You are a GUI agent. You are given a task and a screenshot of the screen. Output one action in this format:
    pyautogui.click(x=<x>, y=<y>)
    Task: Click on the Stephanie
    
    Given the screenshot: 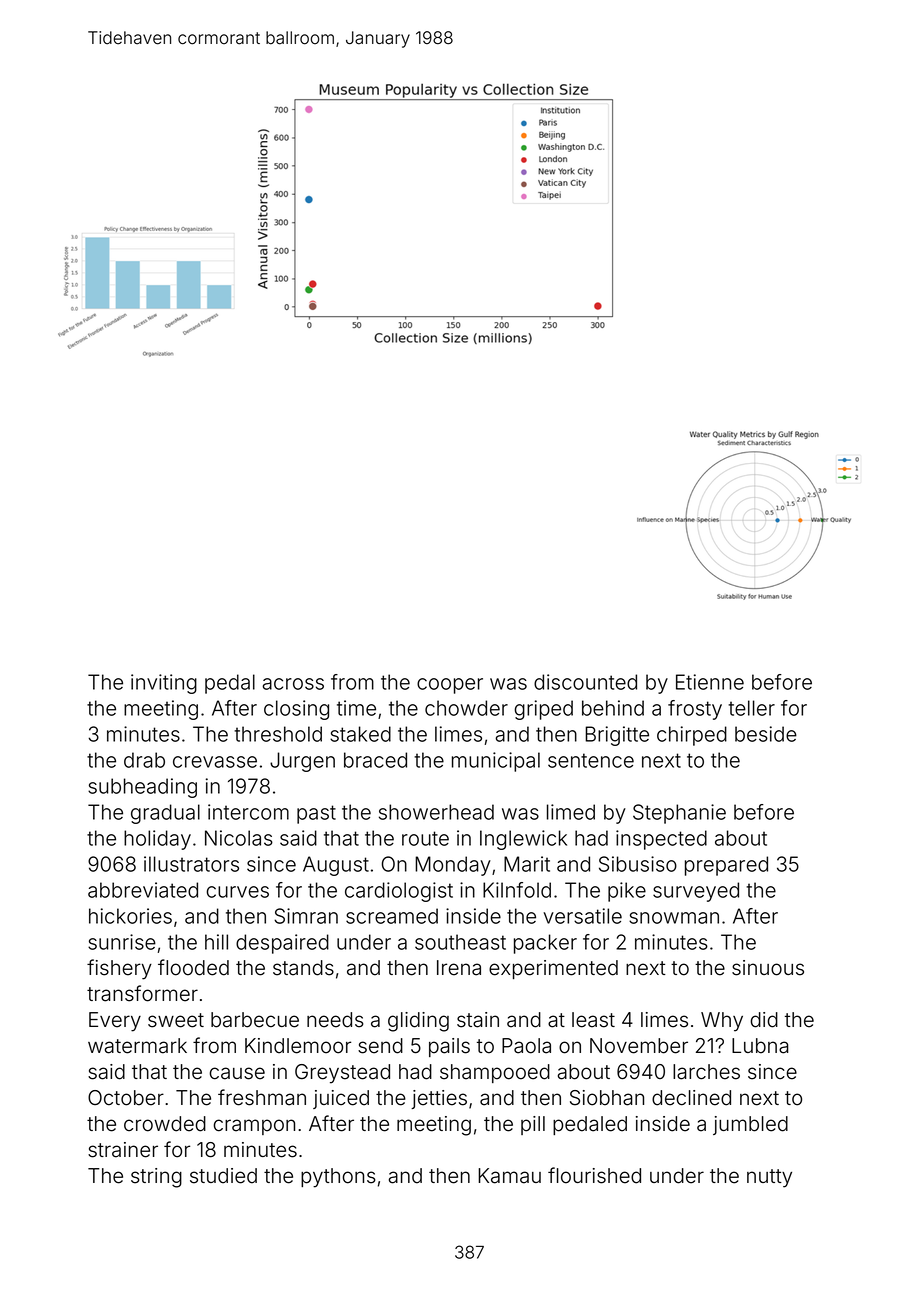 What is the action you would take?
    pyautogui.click(x=679, y=814)
